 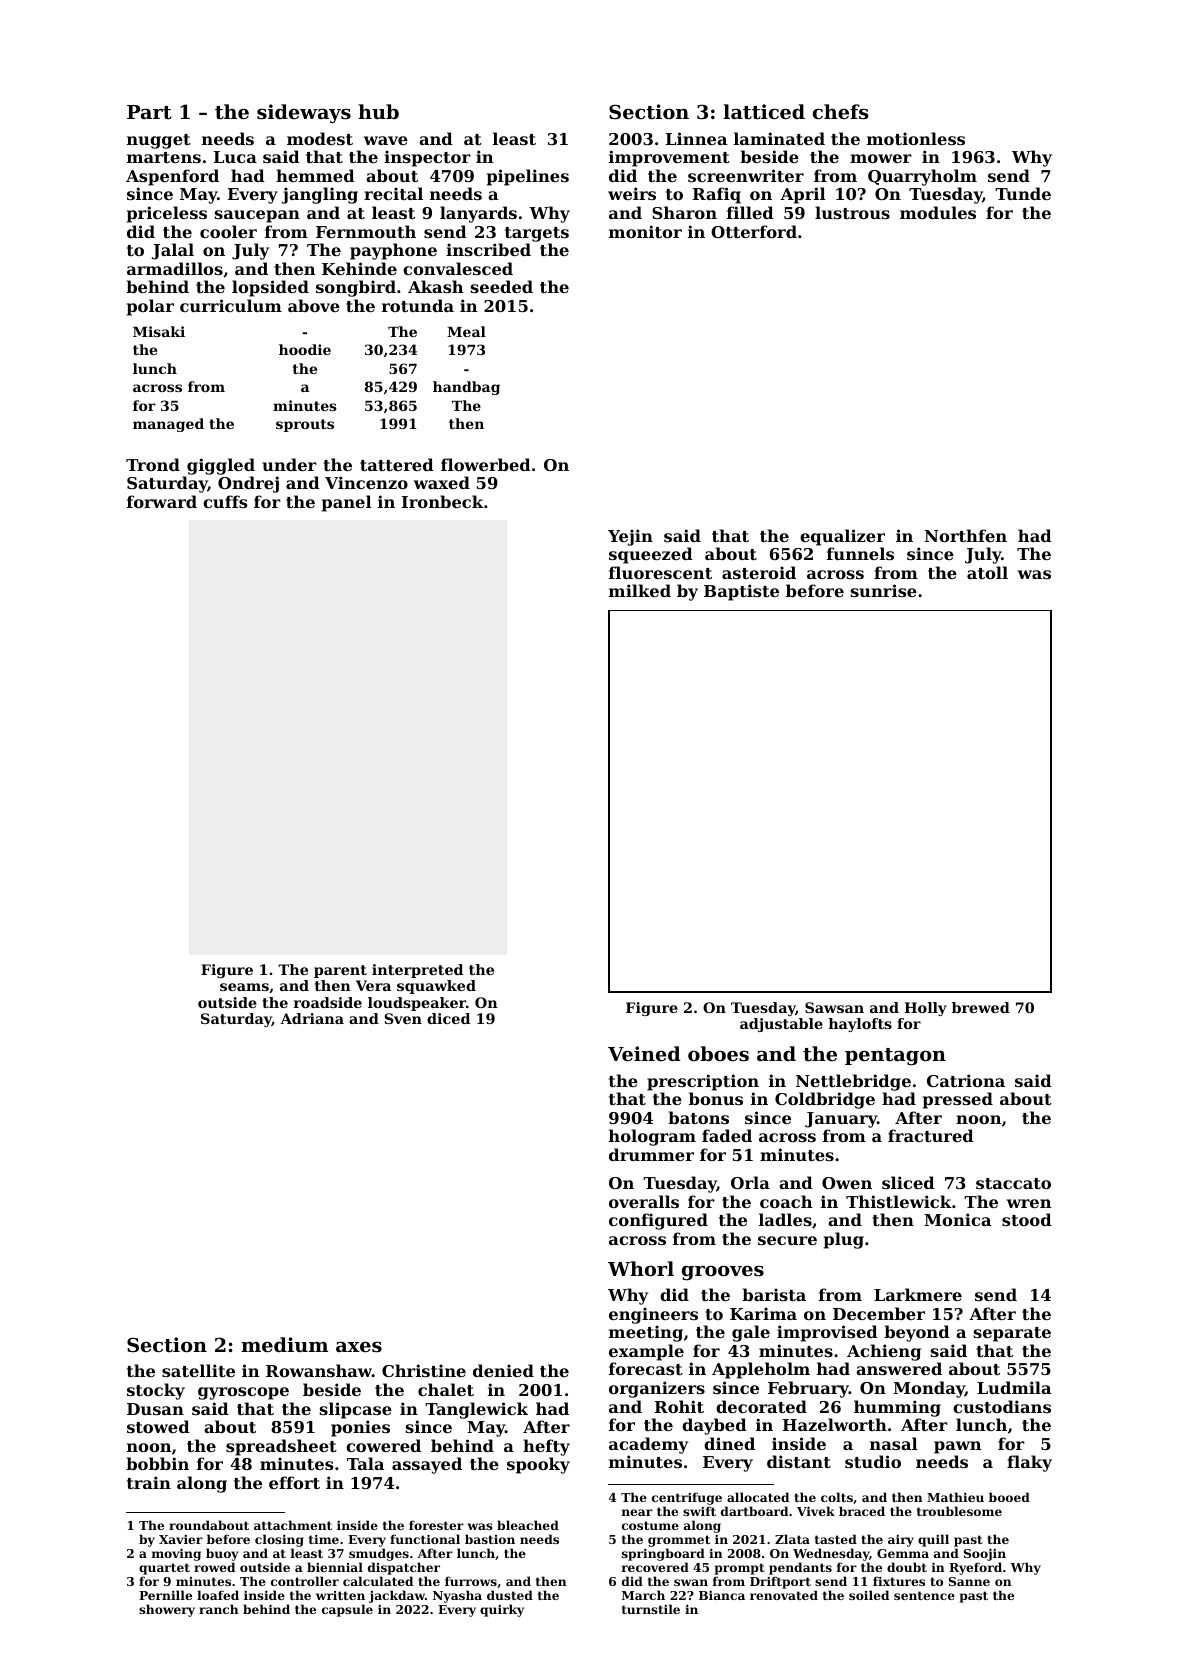 What do you see at coordinates (781, 1025) in the document?
I see `adjustable` at bounding box center [781, 1025].
